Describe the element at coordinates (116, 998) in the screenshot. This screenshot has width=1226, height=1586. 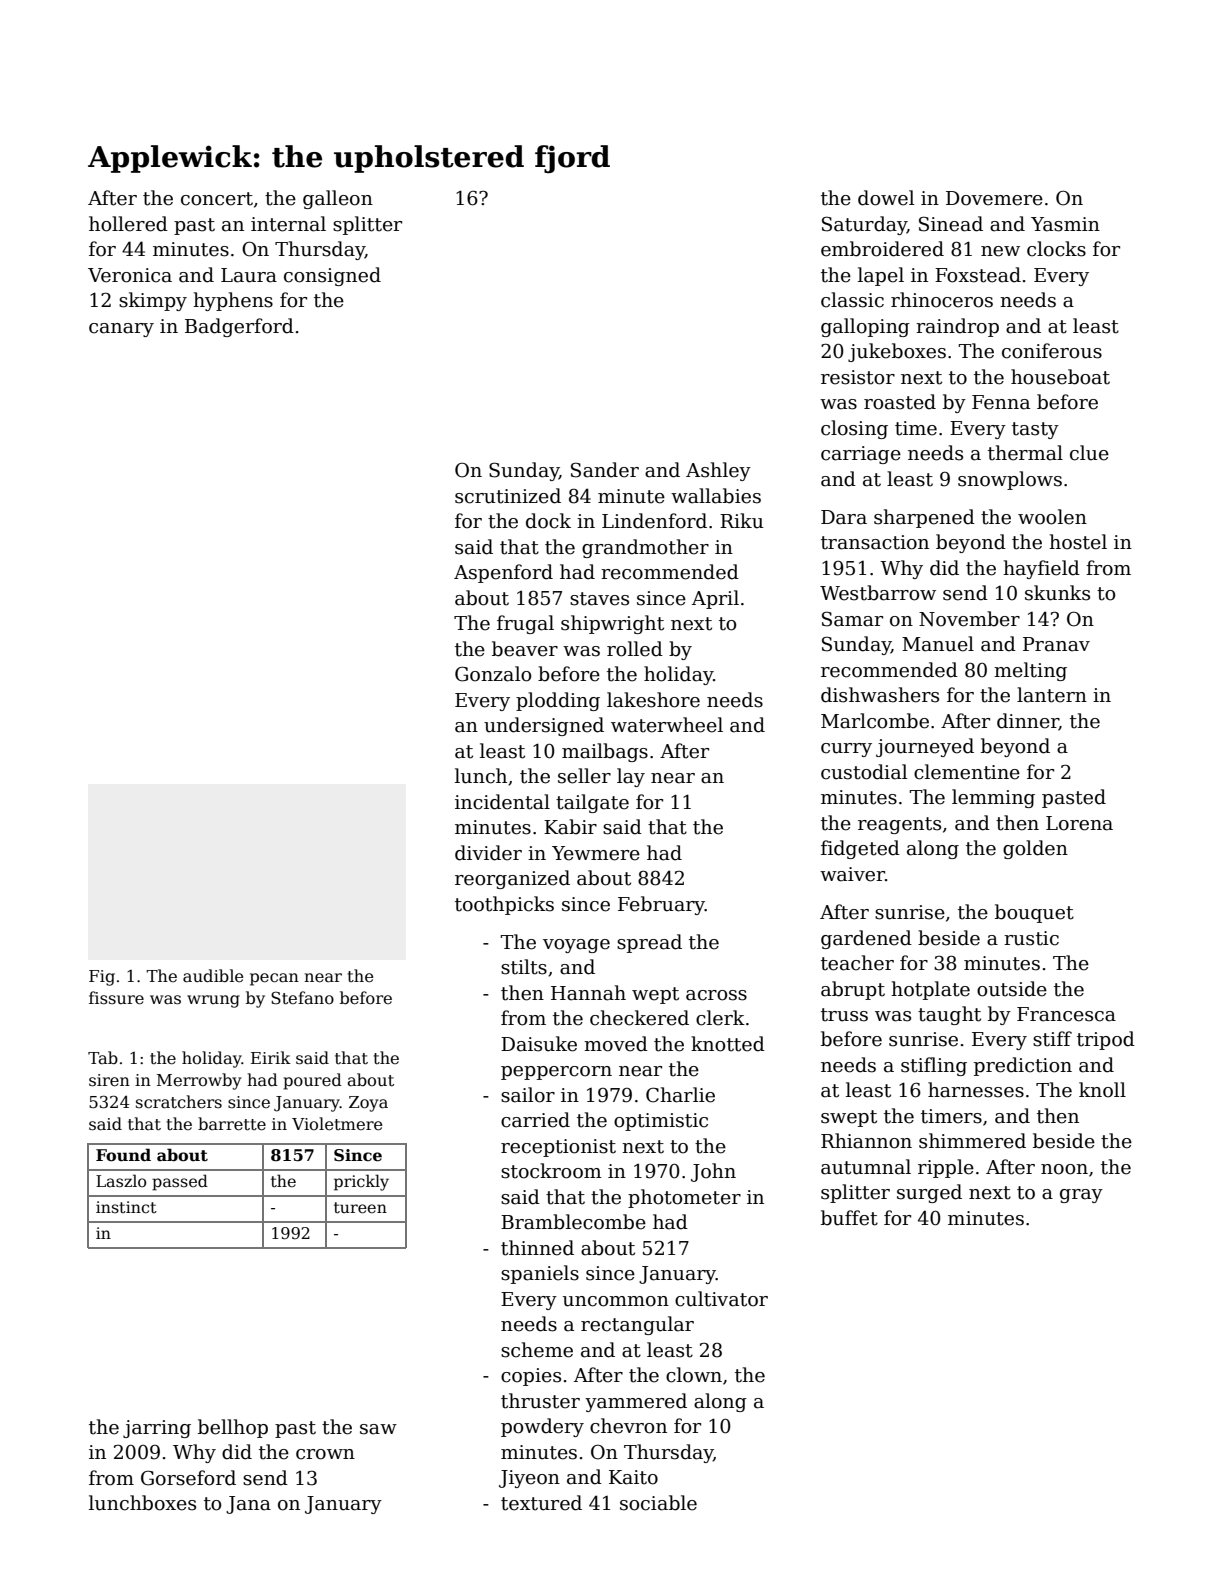
I see `fissure` at that location.
